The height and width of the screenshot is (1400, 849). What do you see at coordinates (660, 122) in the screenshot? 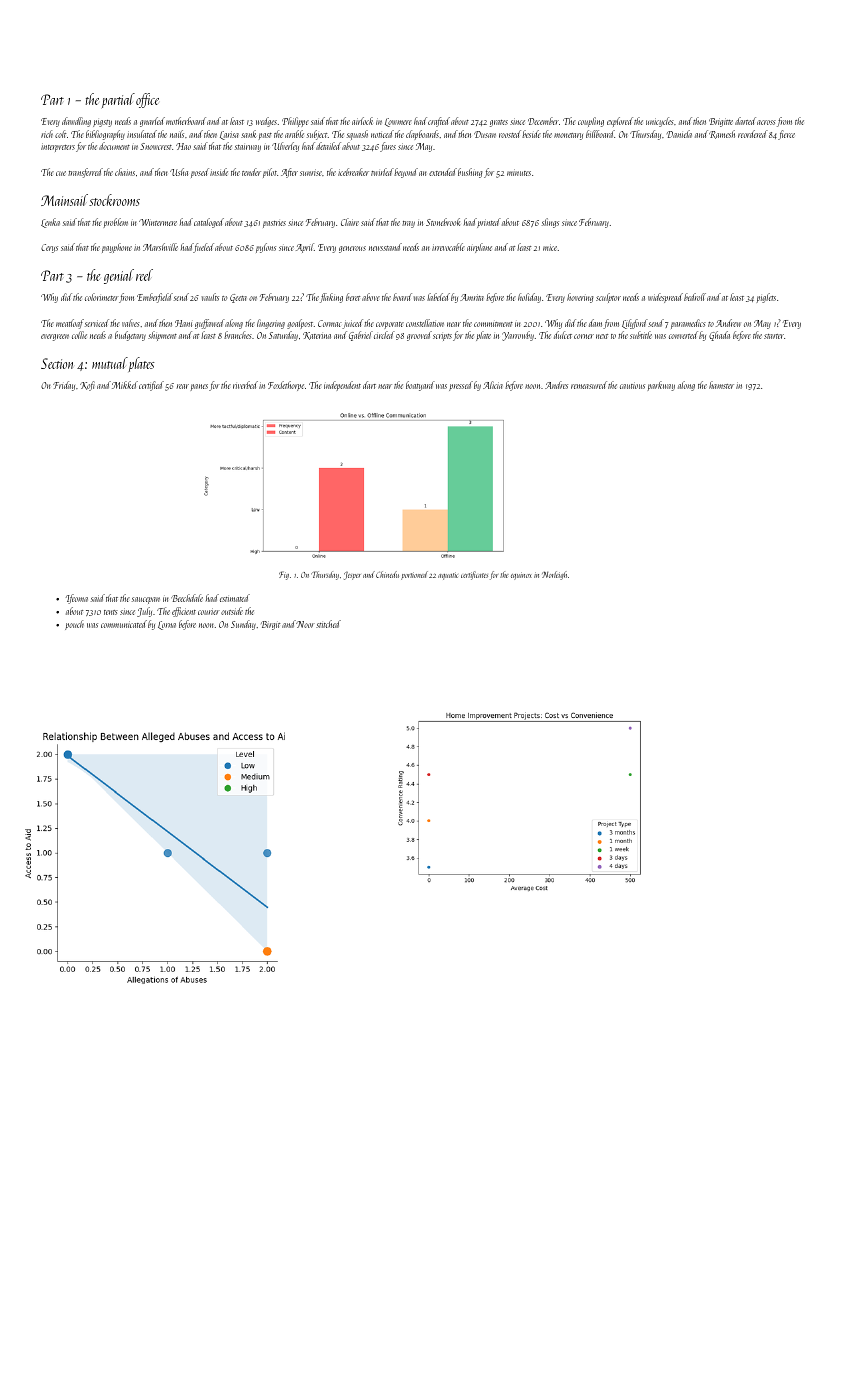
I see `unicycles` at bounding box center [660, 122].
